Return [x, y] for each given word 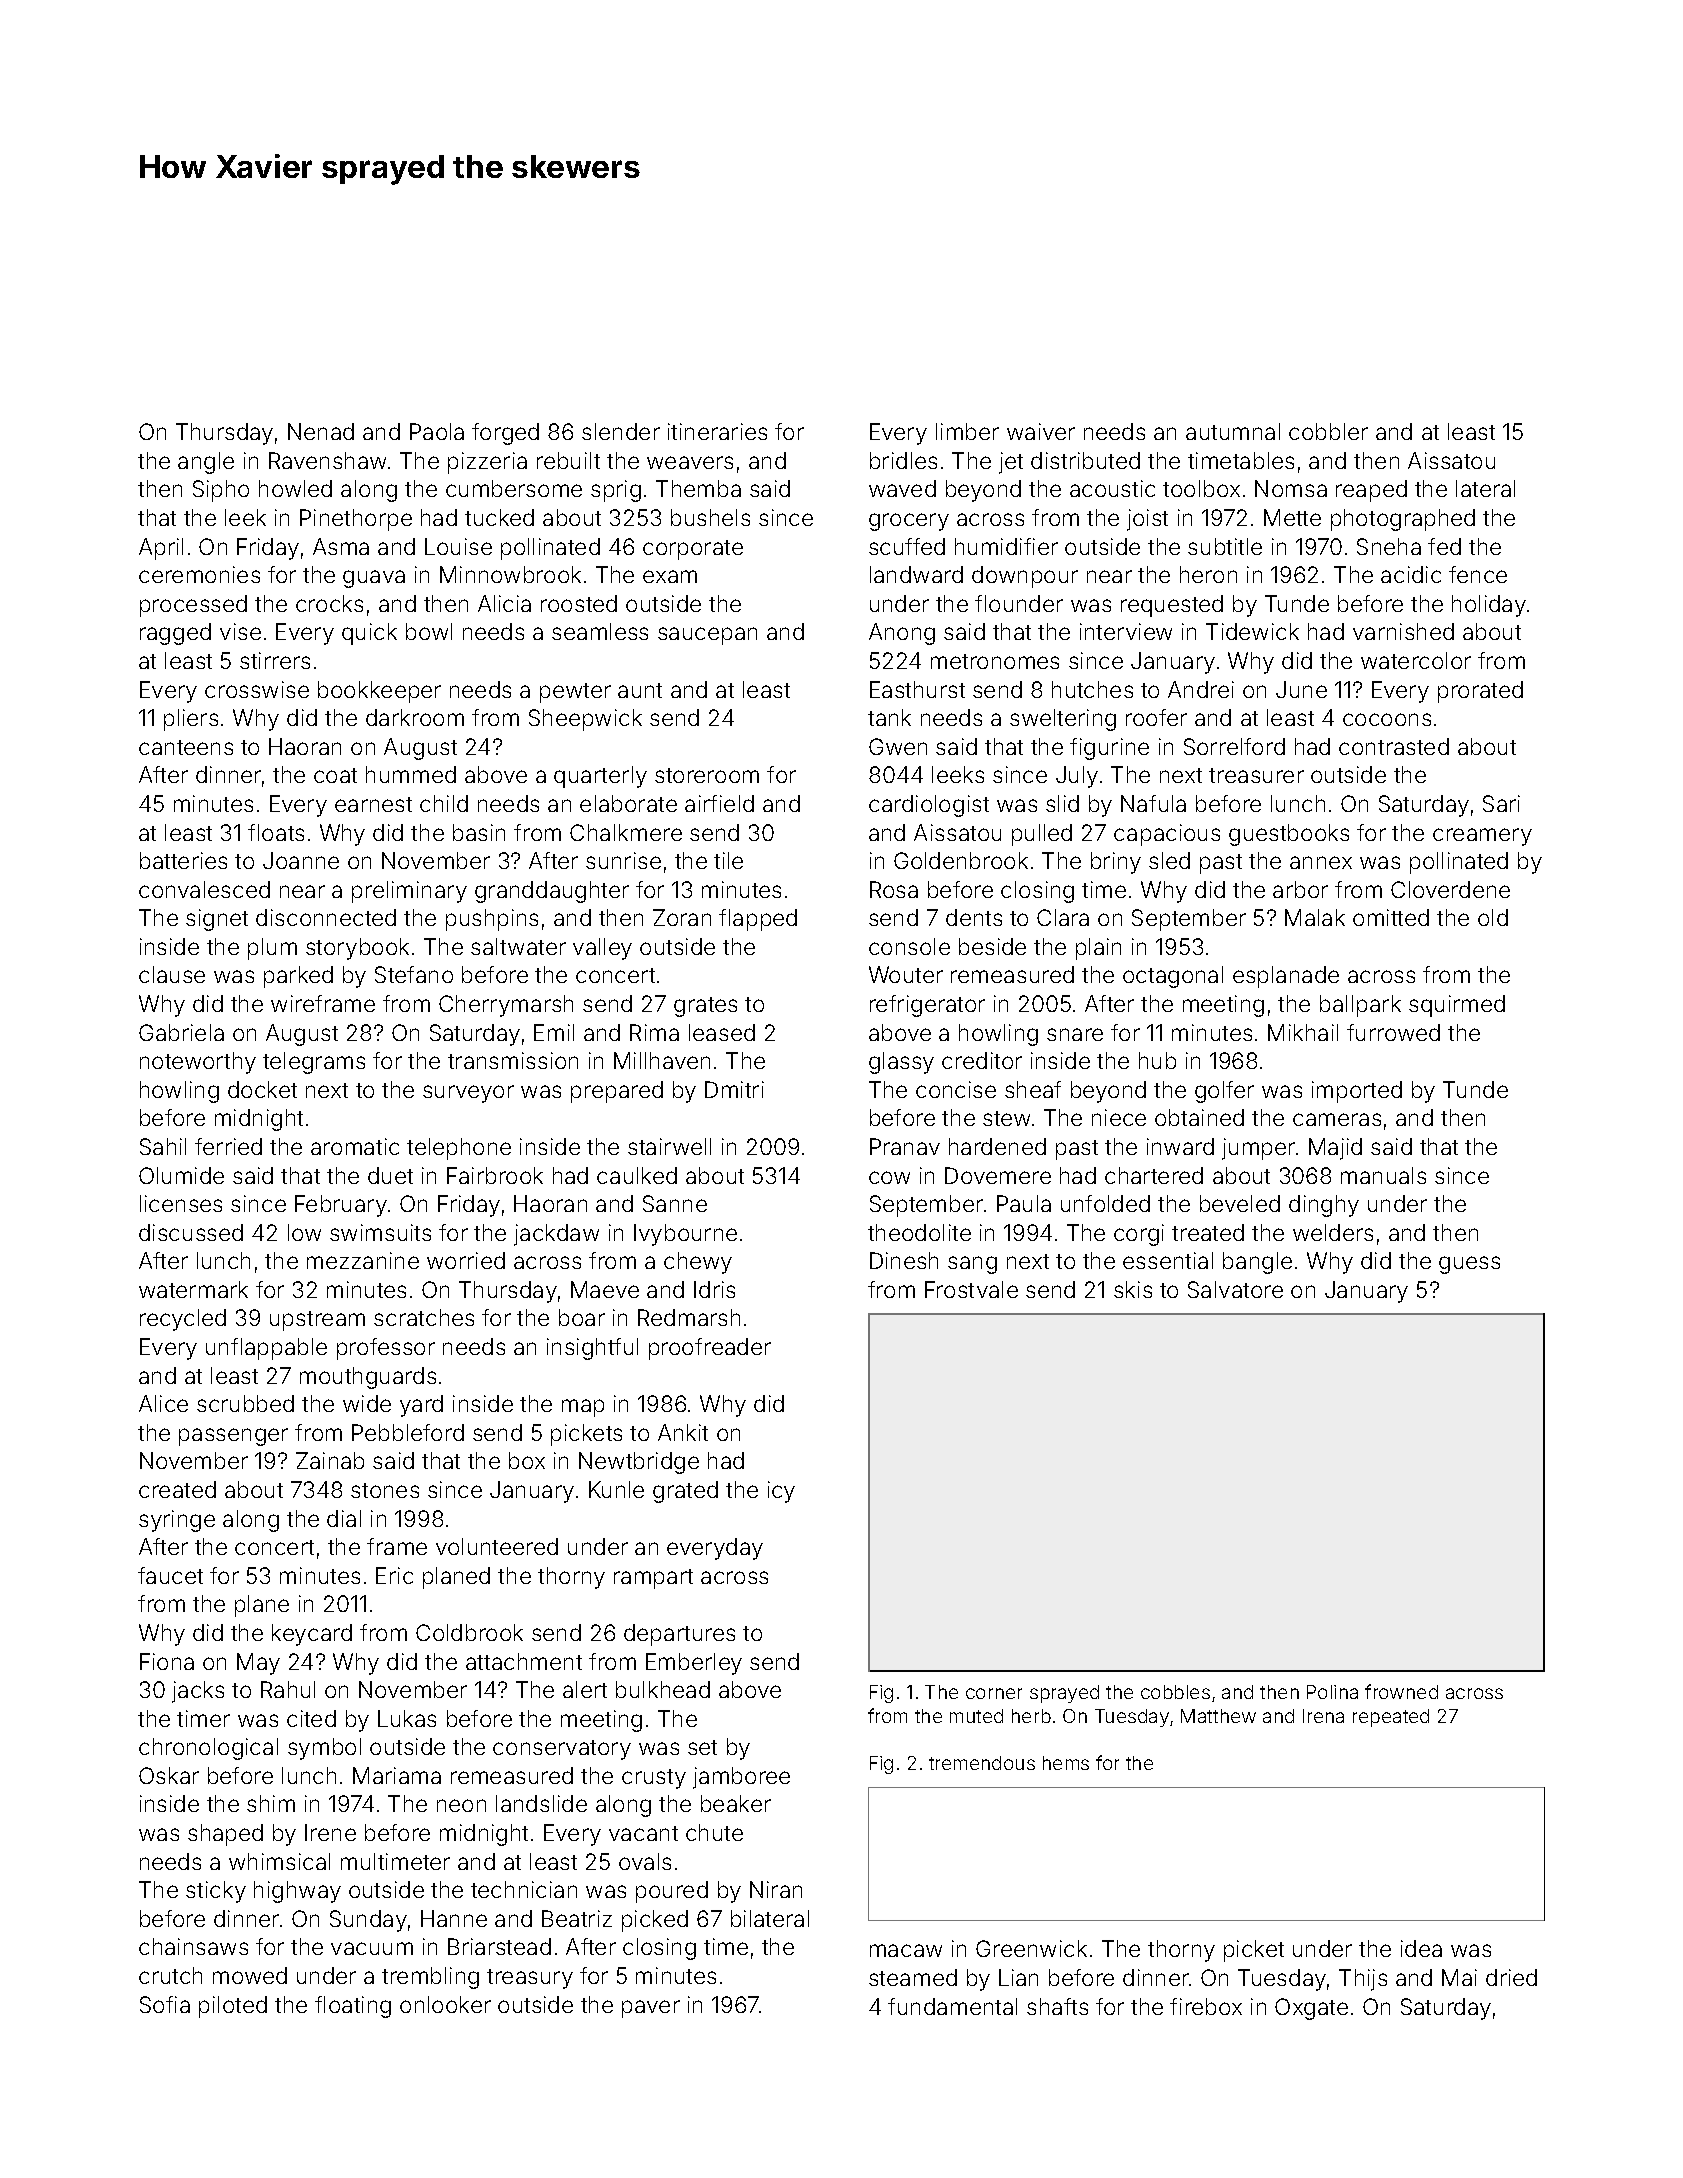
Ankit [683, 1432]
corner [994, 1693]
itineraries [717, 431]
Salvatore [1235, 1289]
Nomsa [1291, 488]
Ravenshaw [327, 460]
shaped [225, 1835]
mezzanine [363, 1260]
